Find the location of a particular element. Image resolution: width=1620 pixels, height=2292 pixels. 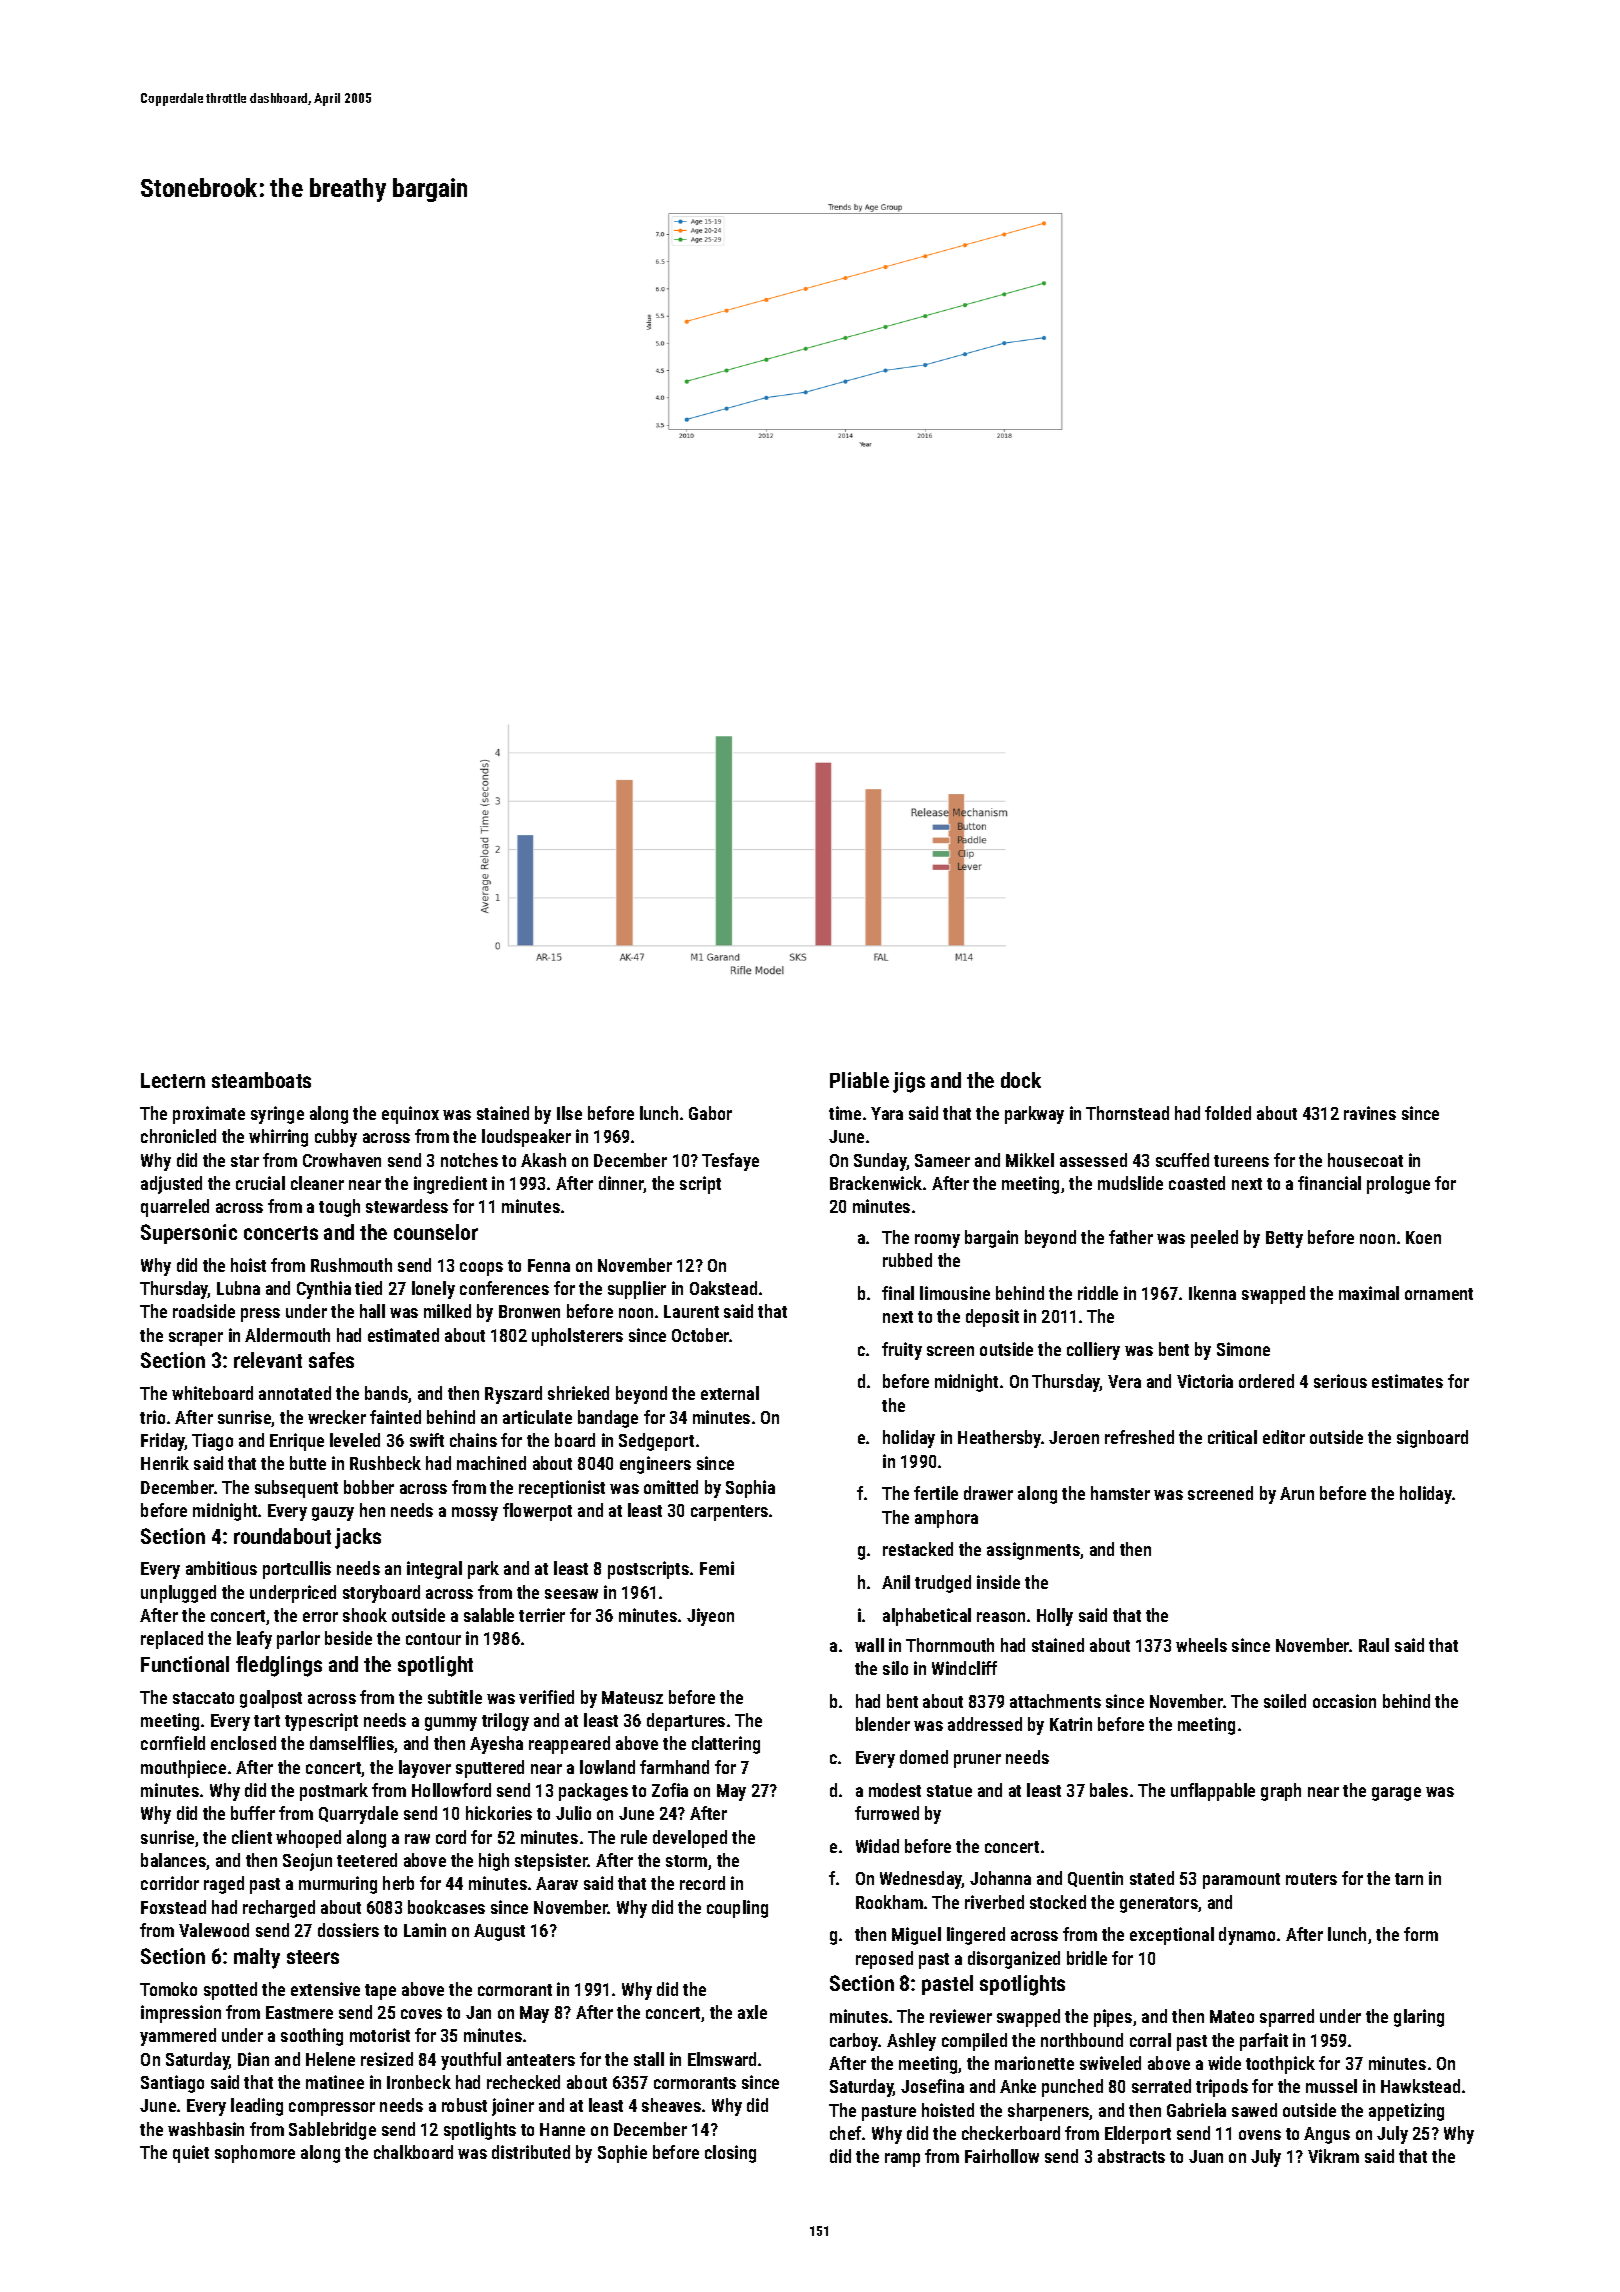

distributed is located at coordinates (531, 2152).
